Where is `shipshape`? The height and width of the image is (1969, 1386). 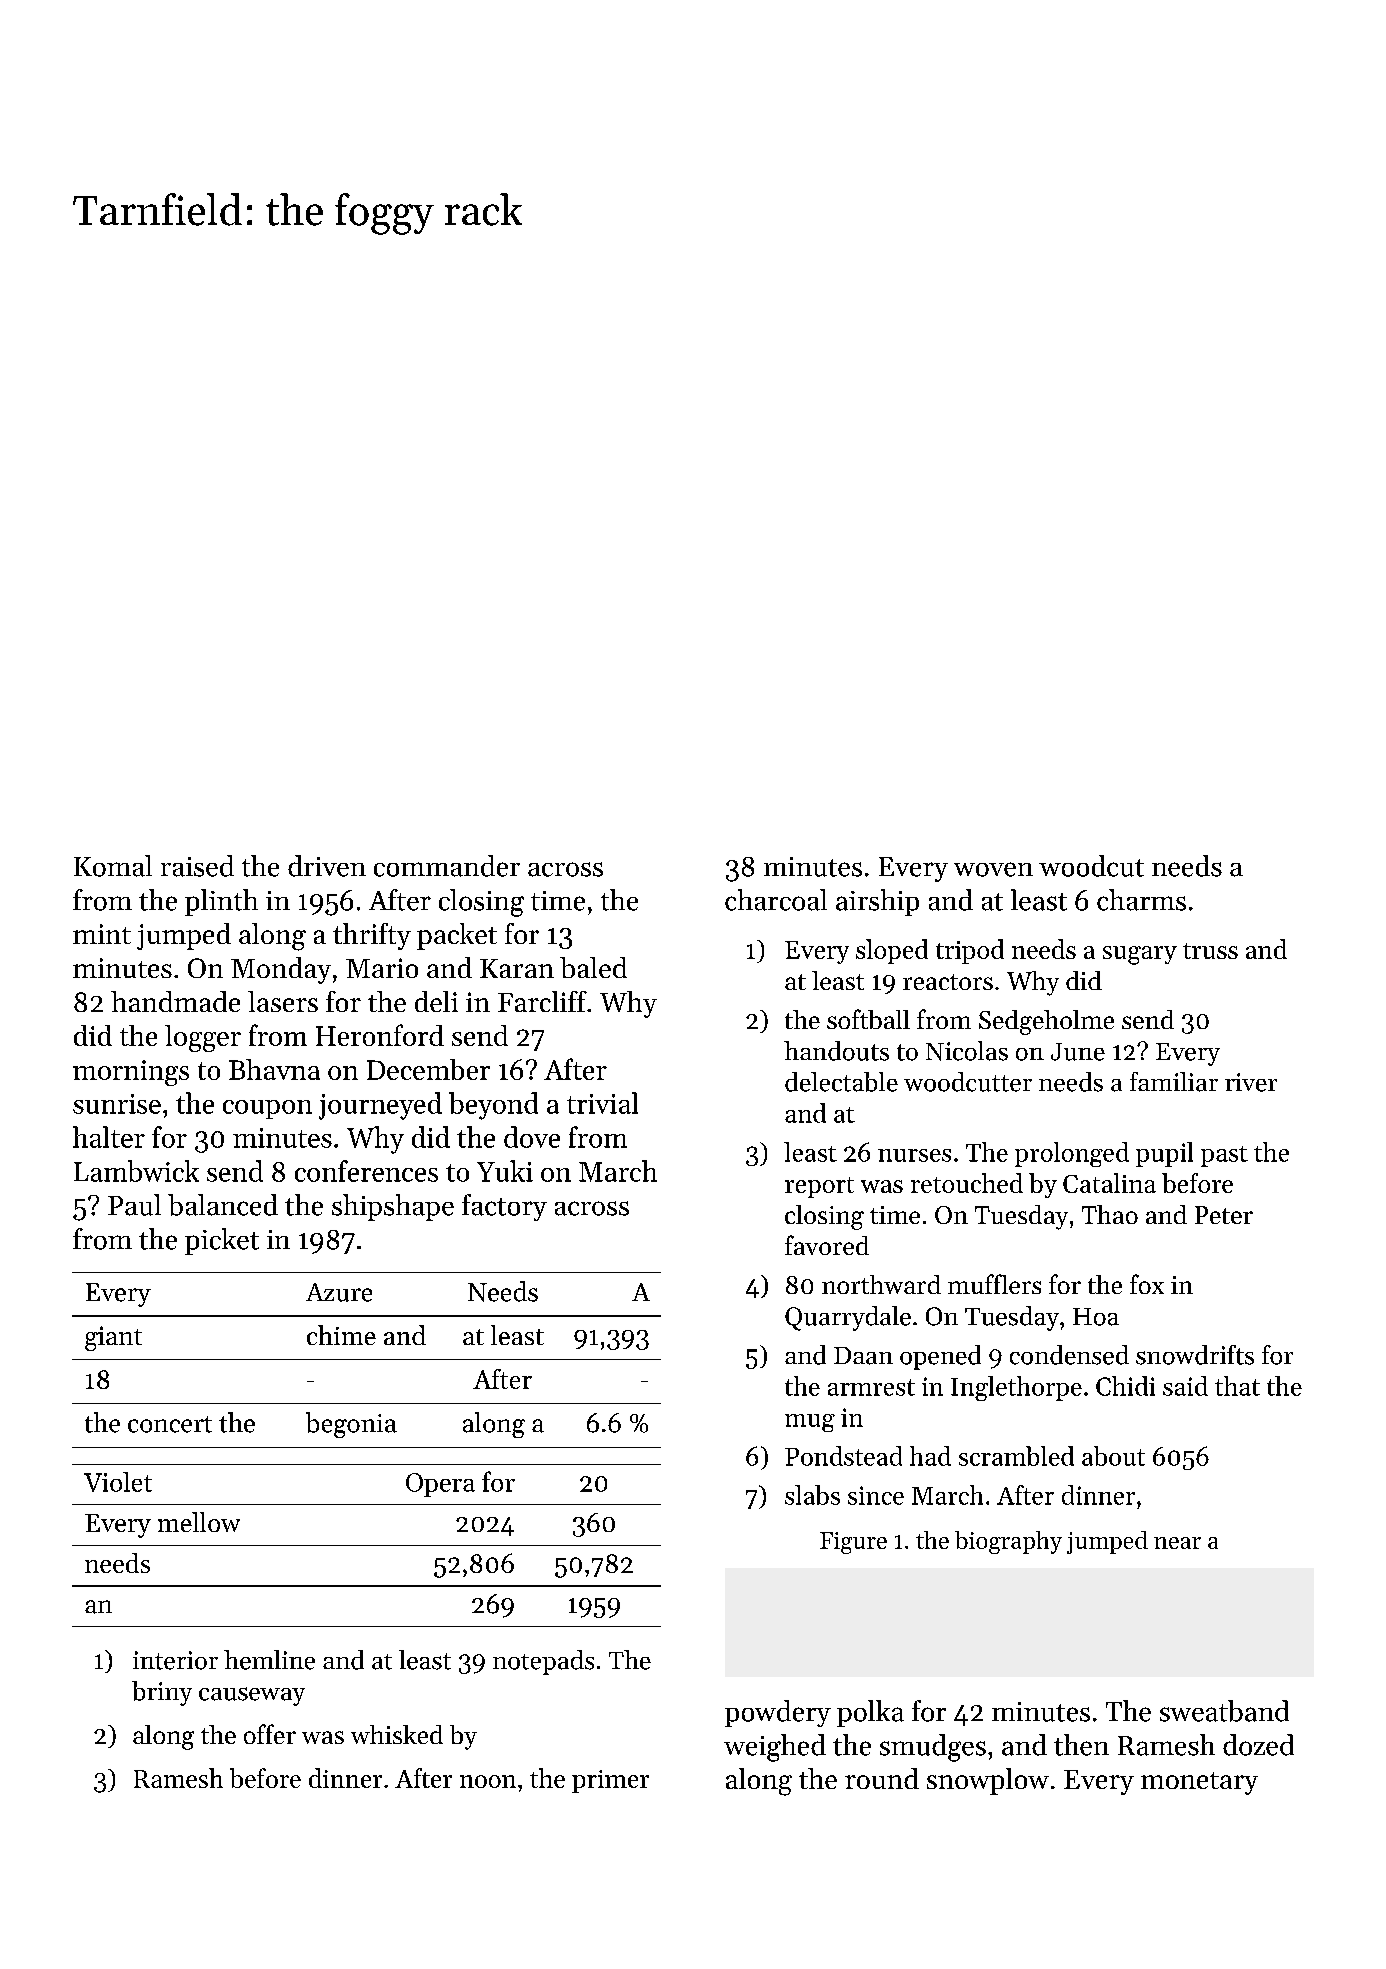
shipshape is located at coordinates (393, 1207).
